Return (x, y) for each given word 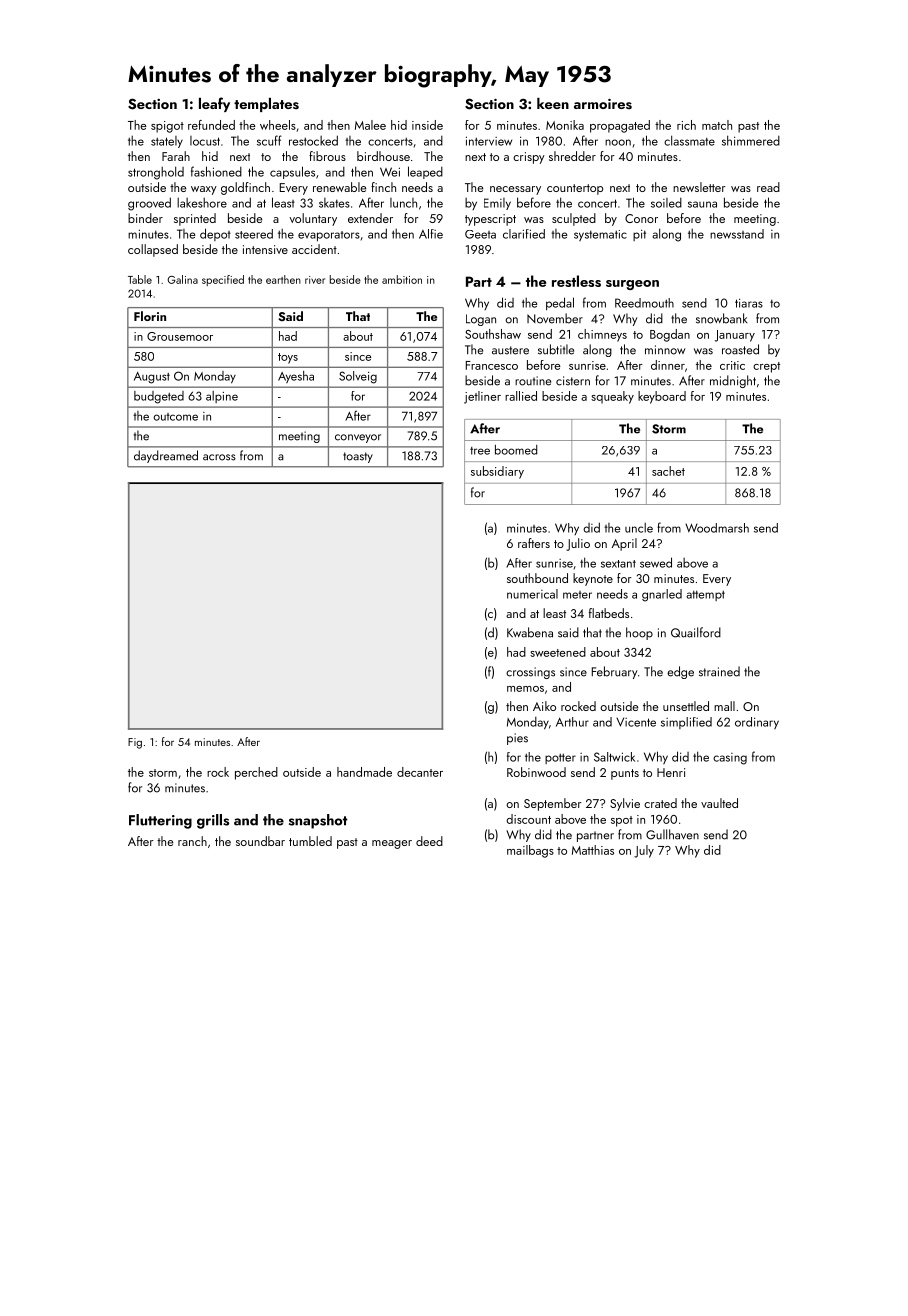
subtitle (556, 349)
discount (528, 819)
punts (625, 774)
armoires (603, 104)
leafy (214, 104)
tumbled (310, 841)
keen (553, 103)
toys (288, 358)
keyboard (662, 397)
